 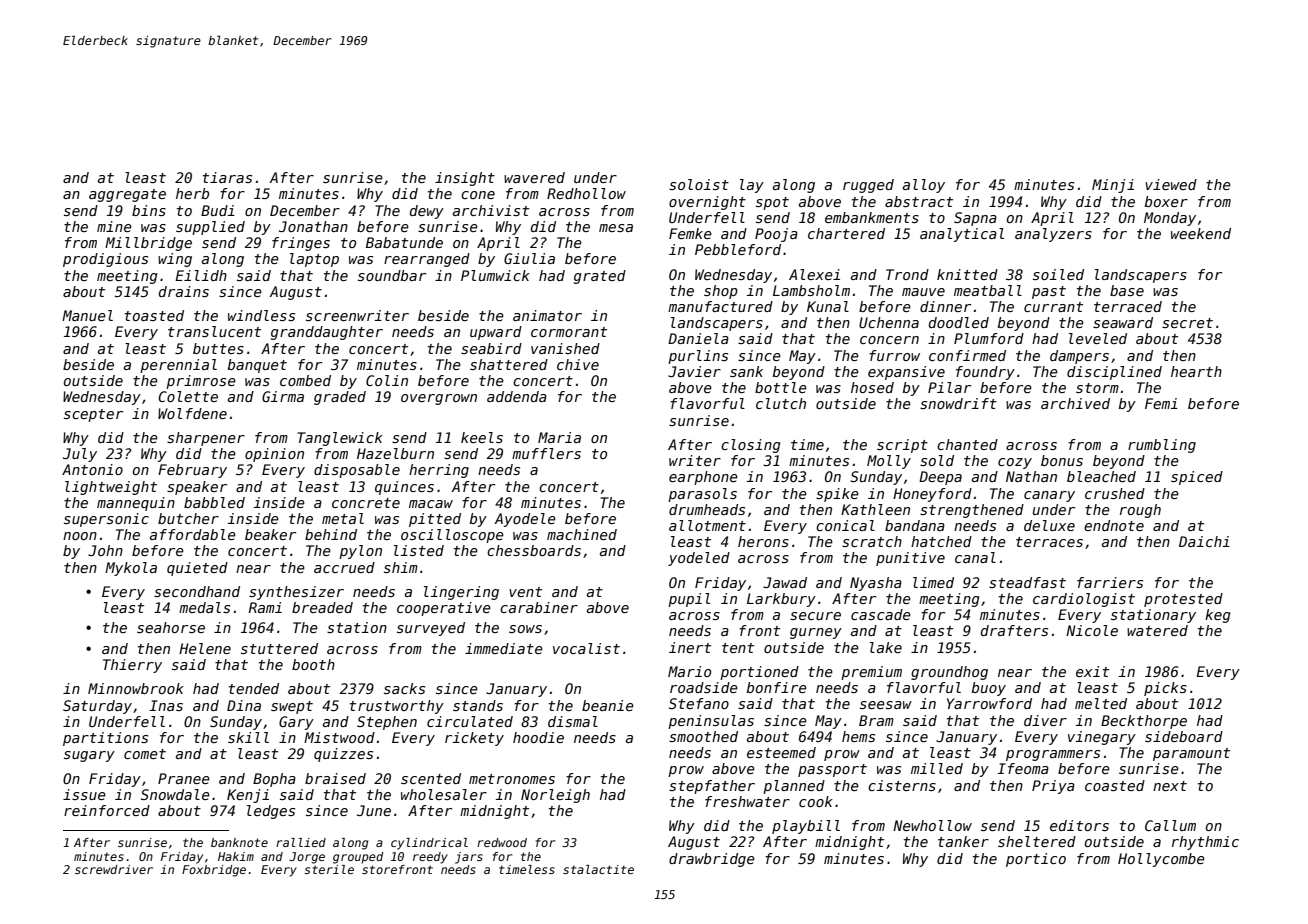 What do you see at coordinates (114, 869) in the screenshot?
I see `screwdriver` at bounding box center [114, 869].
